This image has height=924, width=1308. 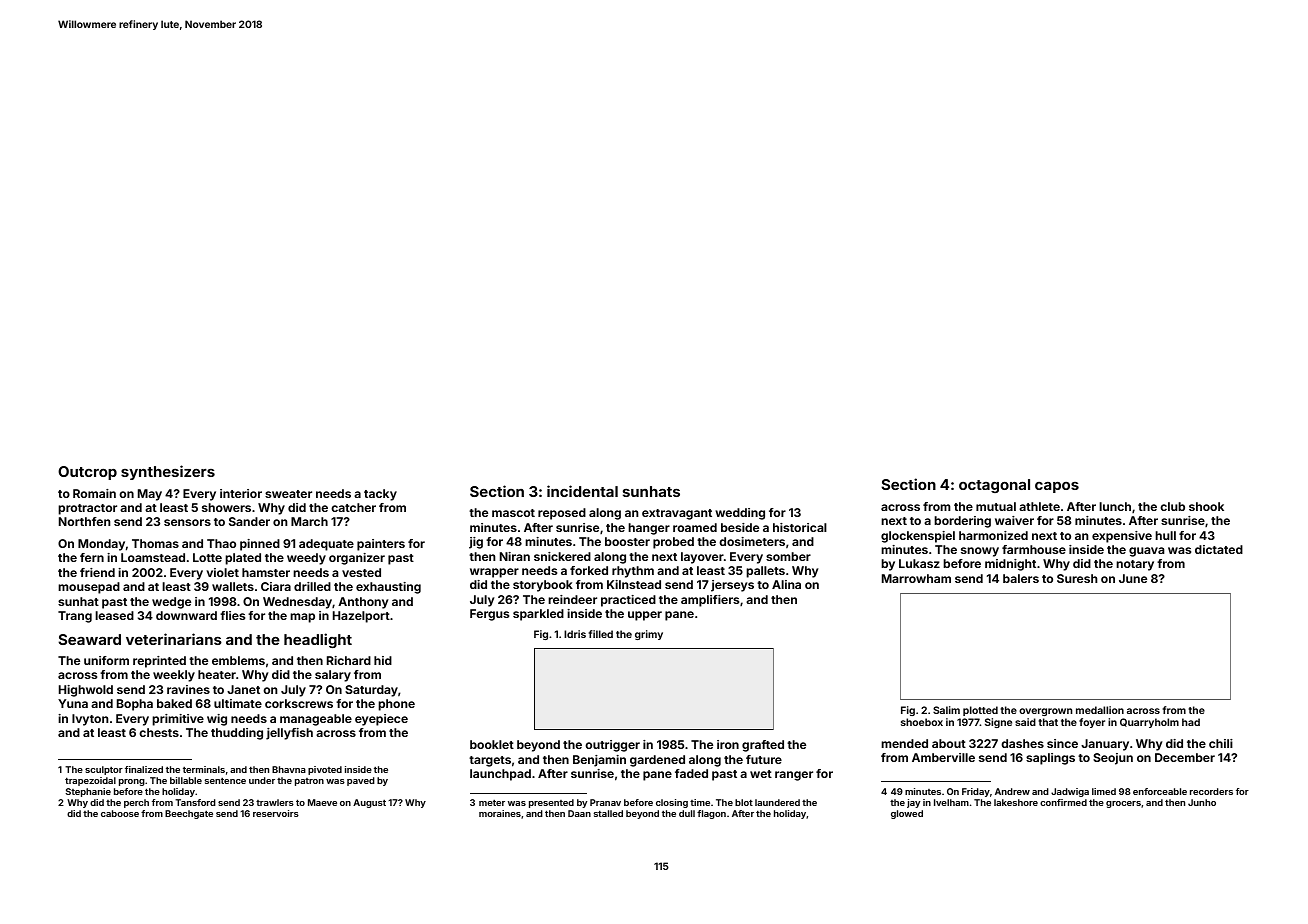 I want to click on stalled, so click(x=608, y=813).
